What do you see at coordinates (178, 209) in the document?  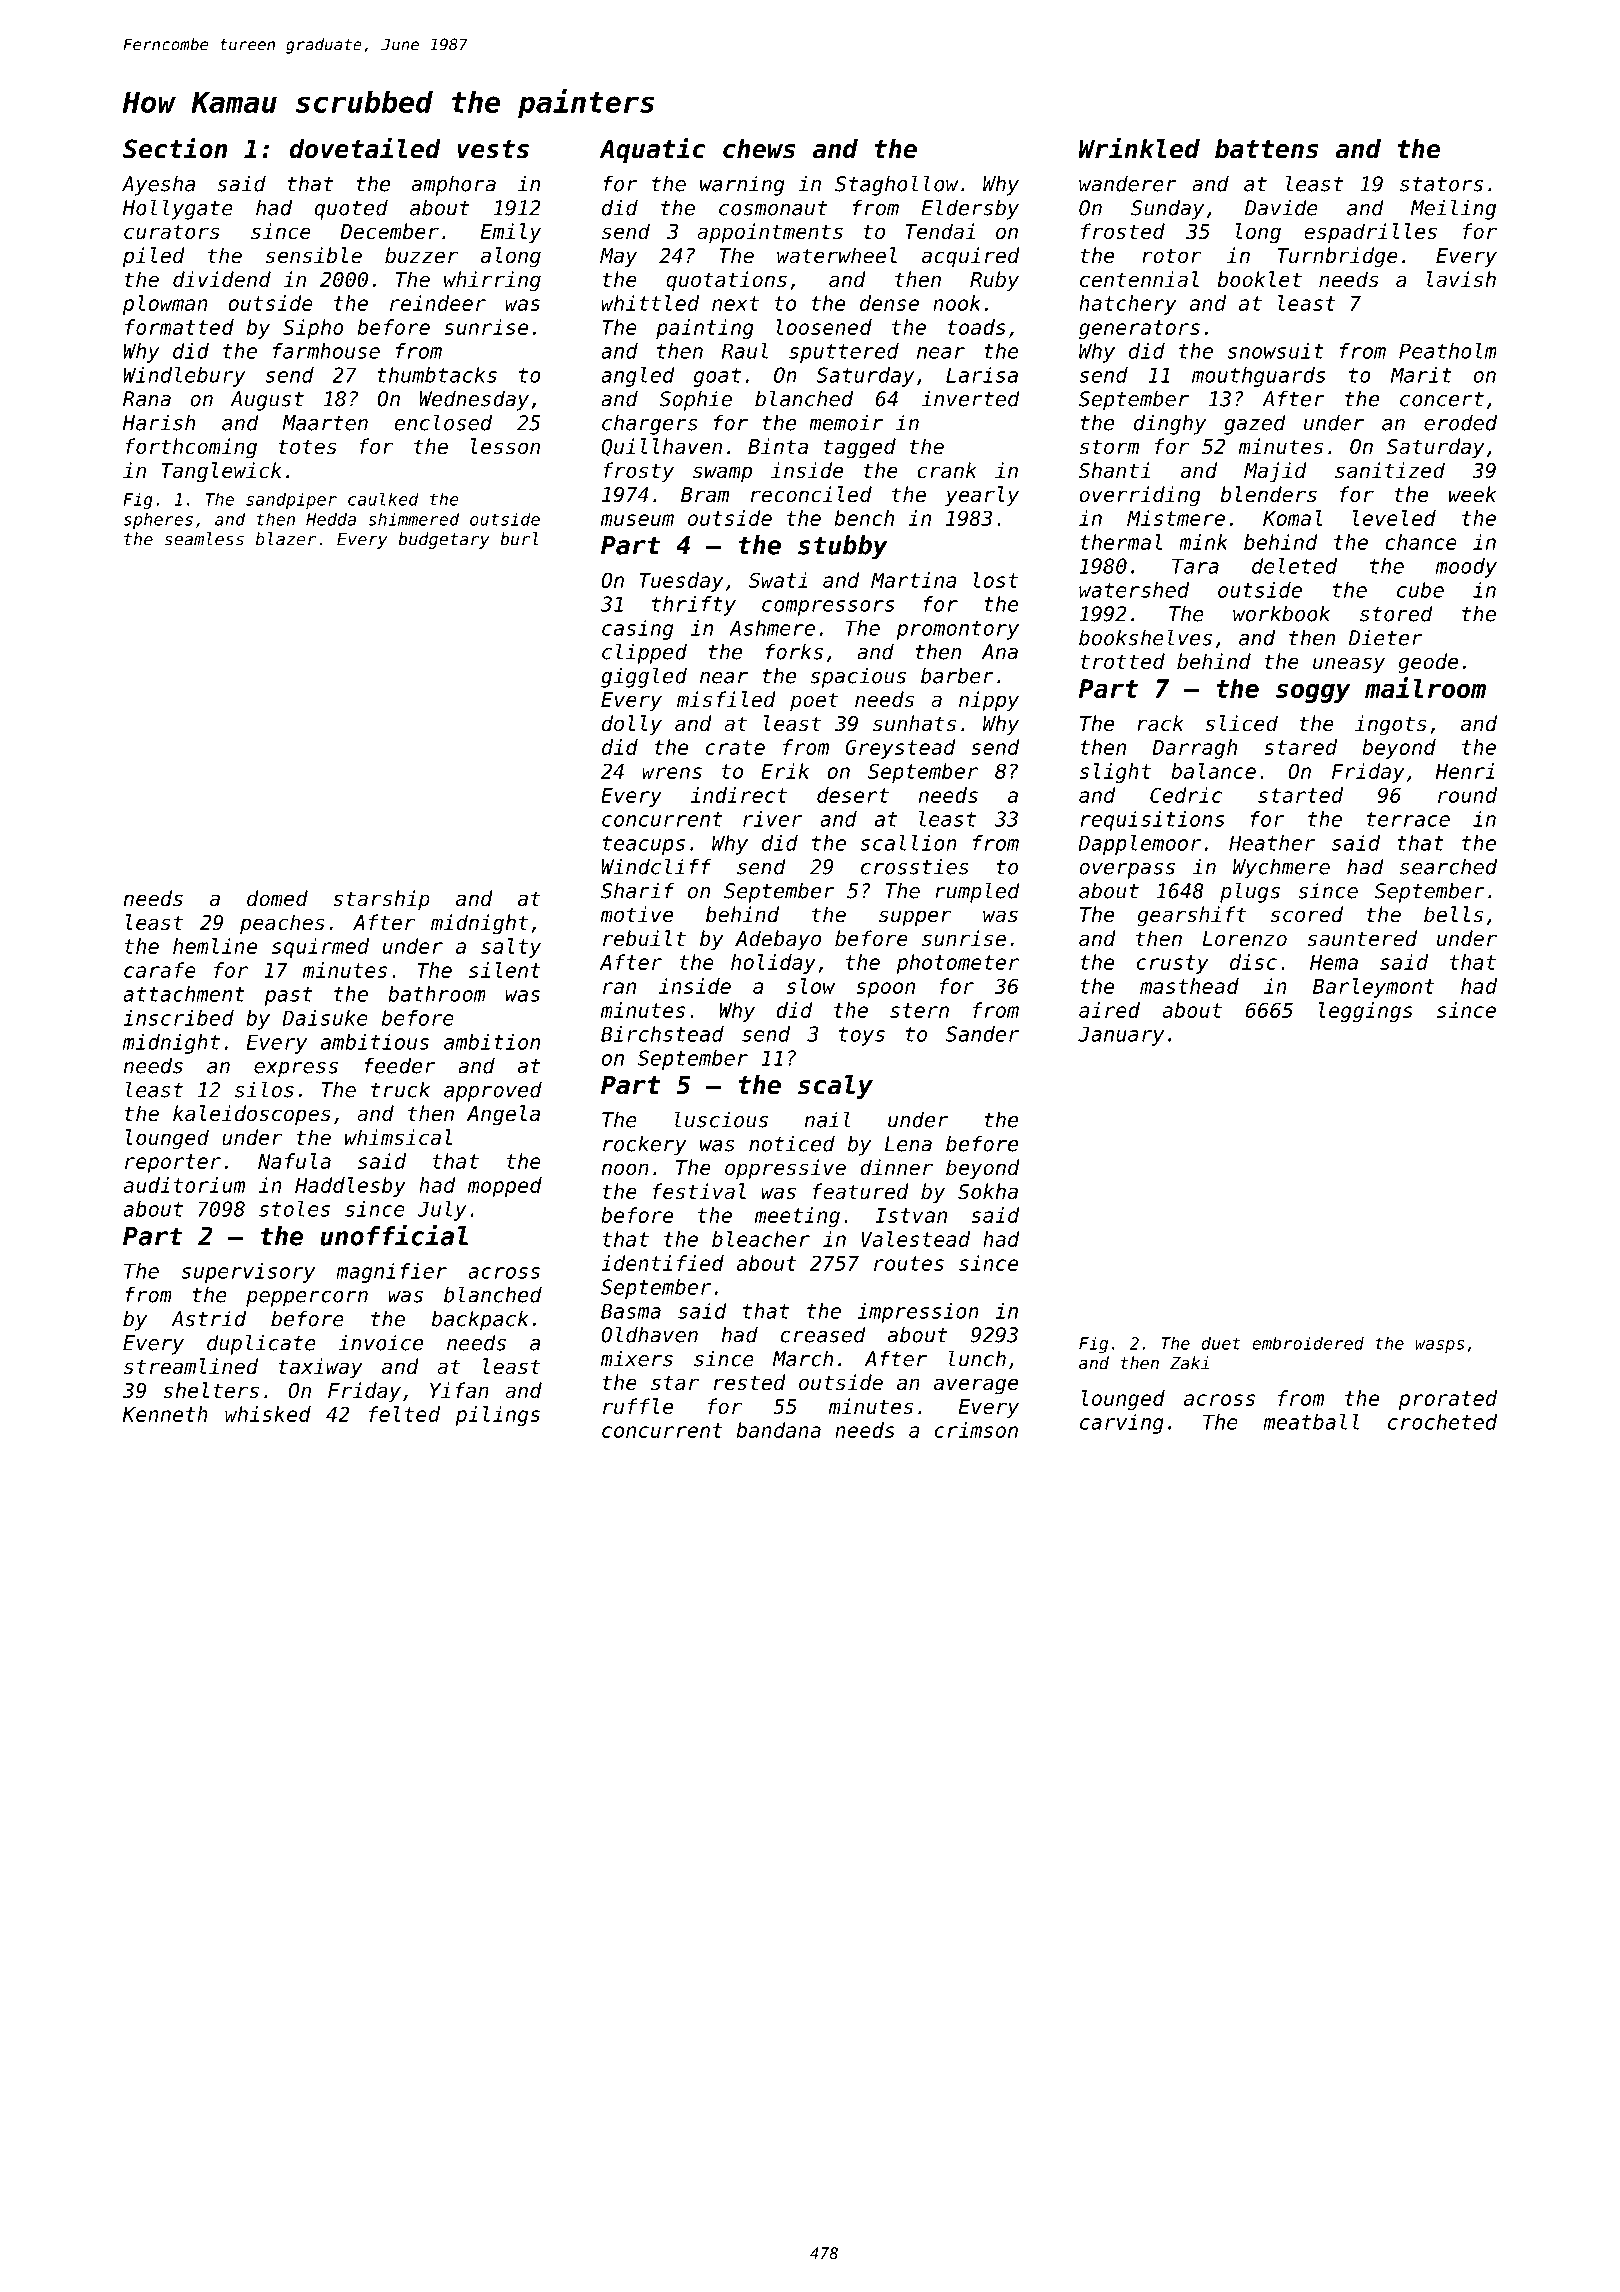 I see `Hollygate` at bounding box center [178, 209].
